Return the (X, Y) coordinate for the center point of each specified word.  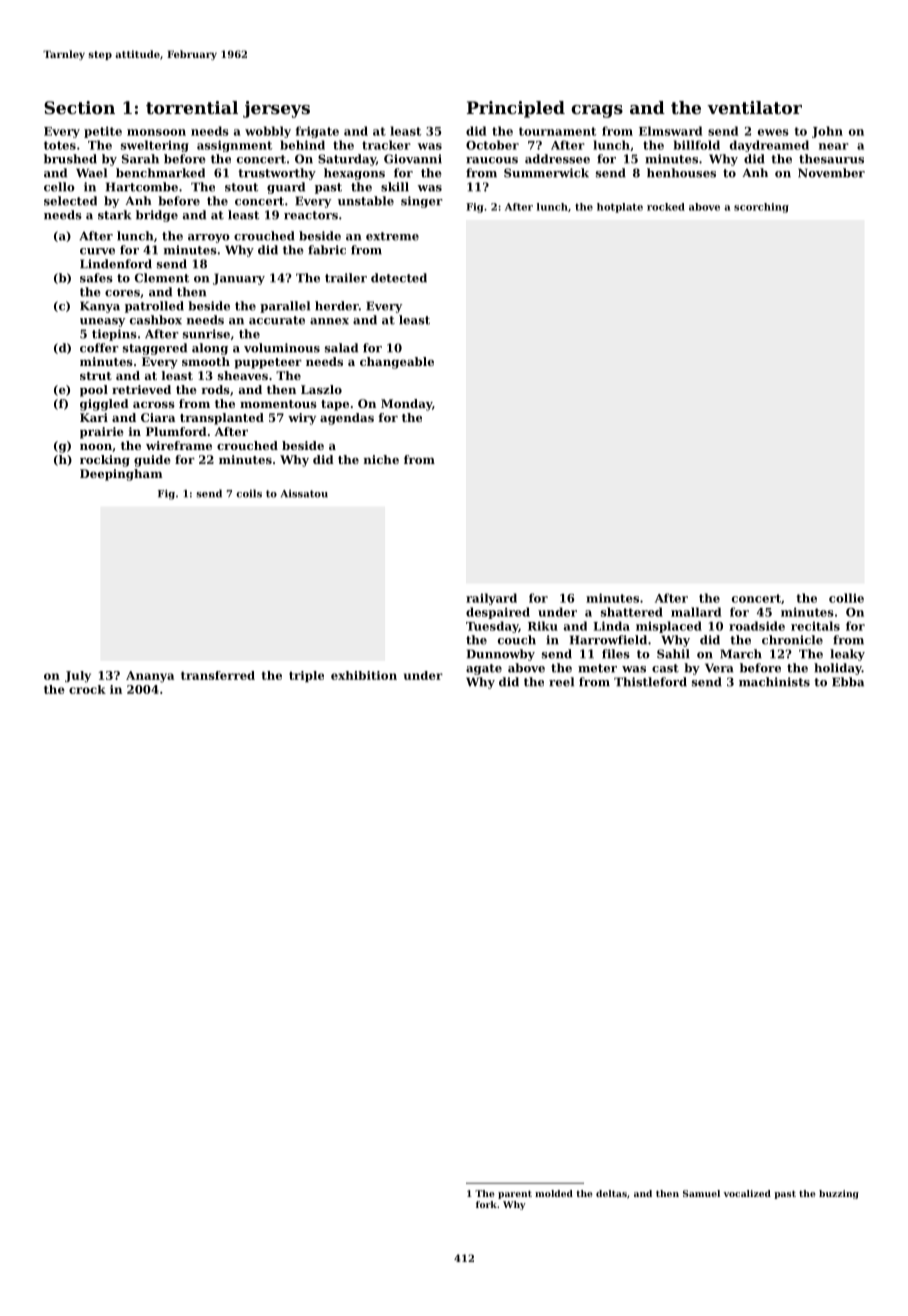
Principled (516, 109)
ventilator (754, 107)
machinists (774, 682)
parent (515, 1195)
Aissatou (304, 494)
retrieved (141, 389)
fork (486, 1204)
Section (79, 107)
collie (846, 598)
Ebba (848, 682)
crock (87, 689)
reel (561, 682)
